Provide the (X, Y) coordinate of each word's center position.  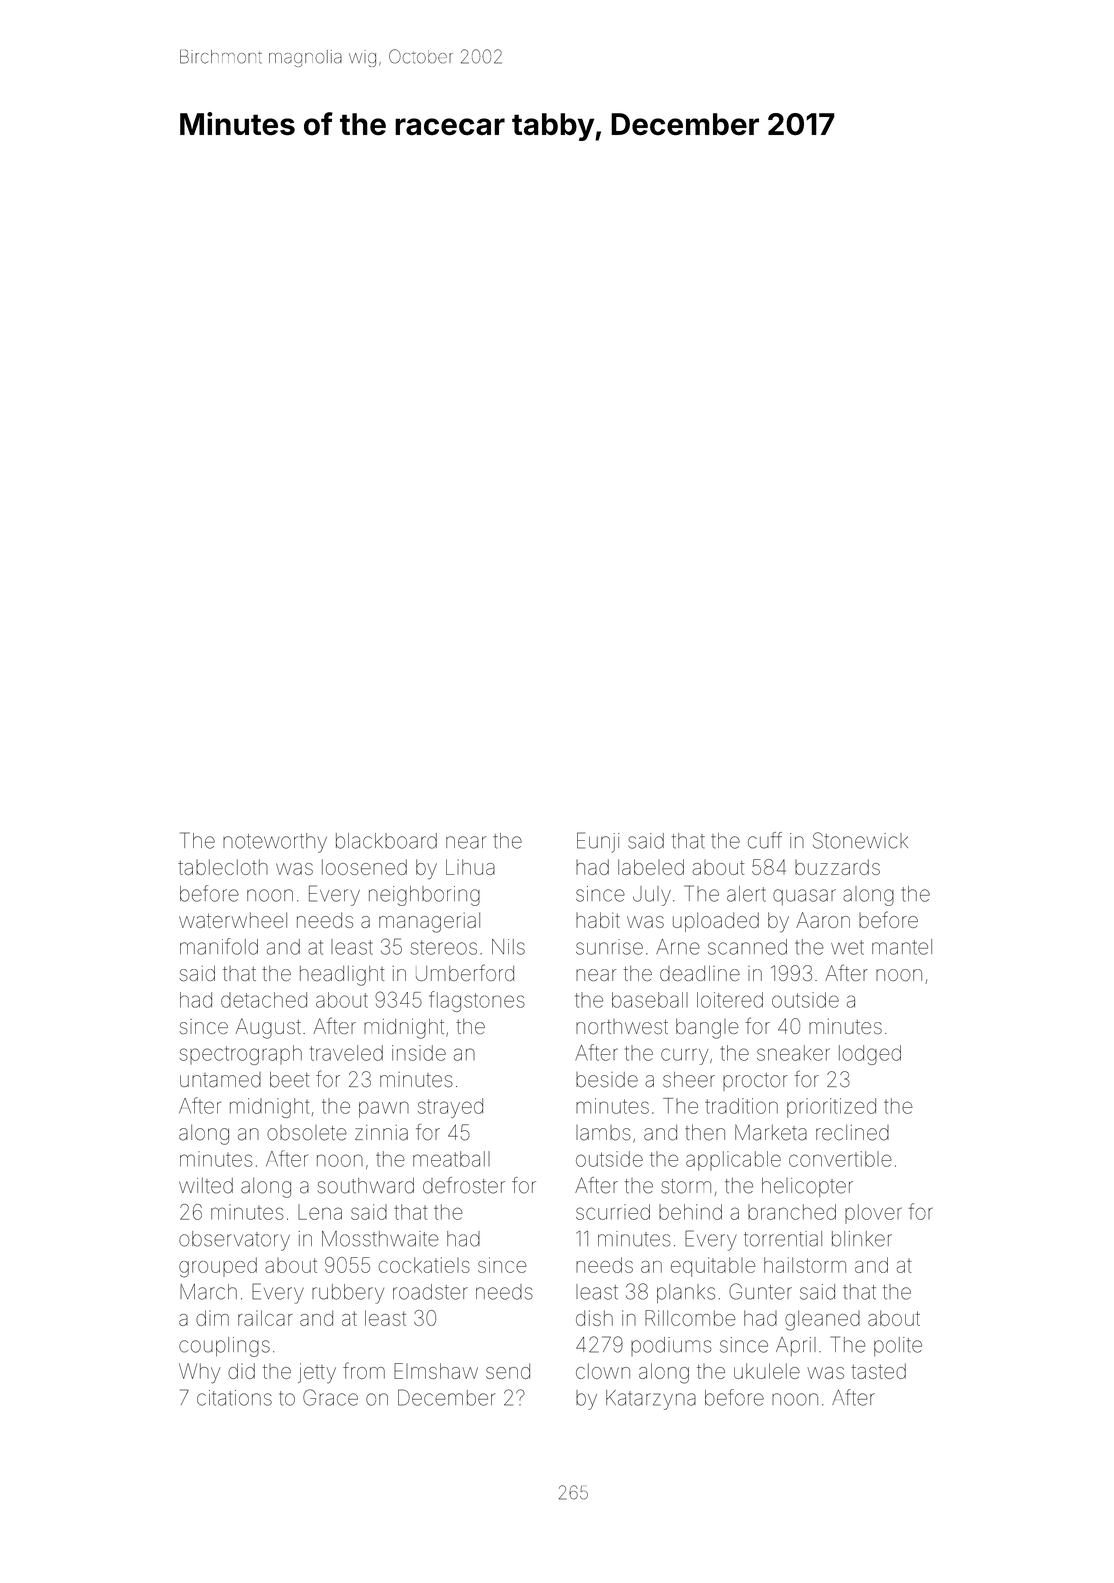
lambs (603, 1133)
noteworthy (275, 843)
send (508, 1371)
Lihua (470, 867)
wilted (206, 1186)
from (364, 1370)
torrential (783, 1239)
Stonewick (860, 840)
